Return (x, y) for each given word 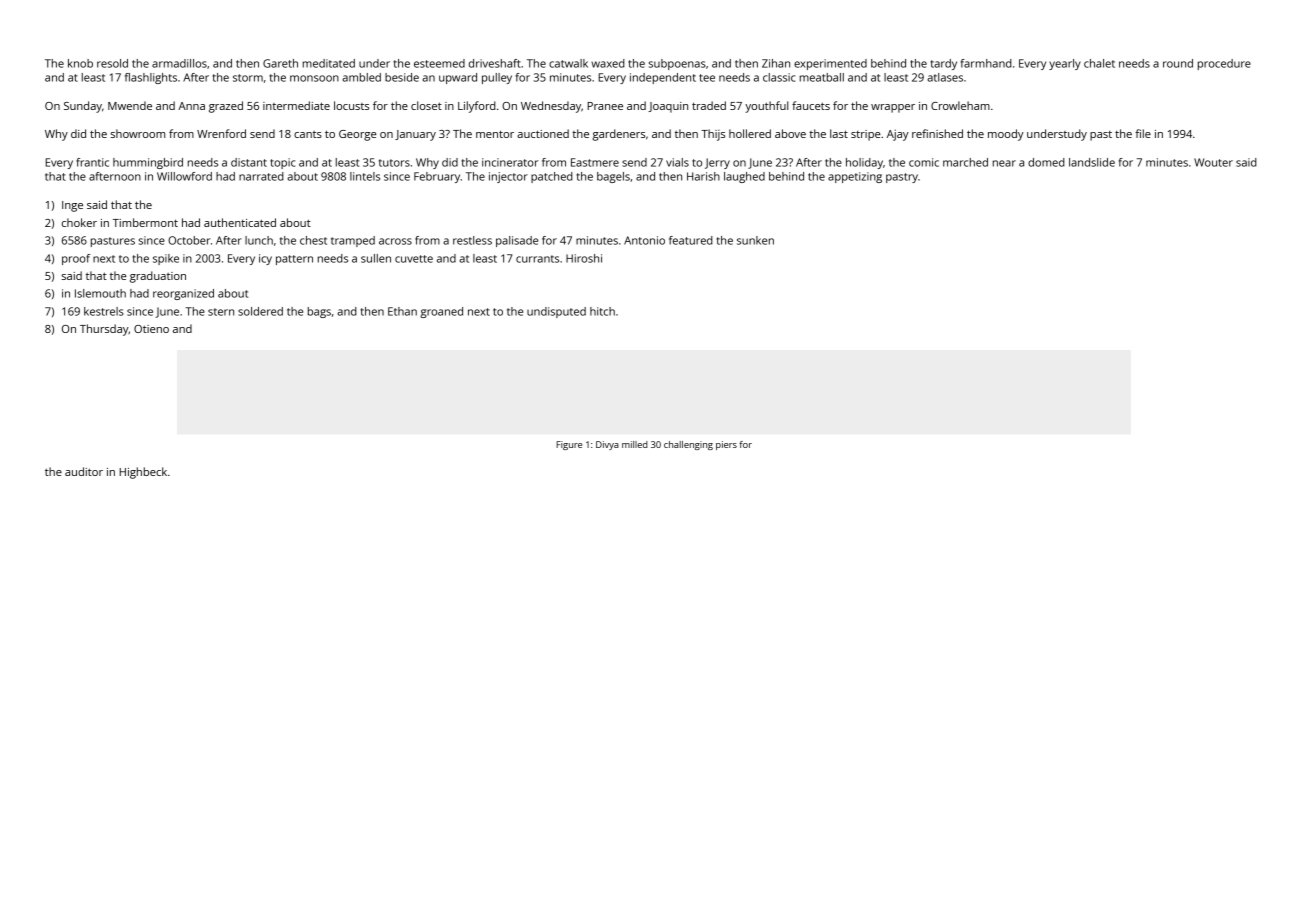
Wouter (1213, 162)
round (1178, 63)
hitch (602, 311)
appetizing (855, 177)
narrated (261, 176)
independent (663, 78)
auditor (84, 471)
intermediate (296, 105)
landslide (1092, 162)
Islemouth (100, 293)
